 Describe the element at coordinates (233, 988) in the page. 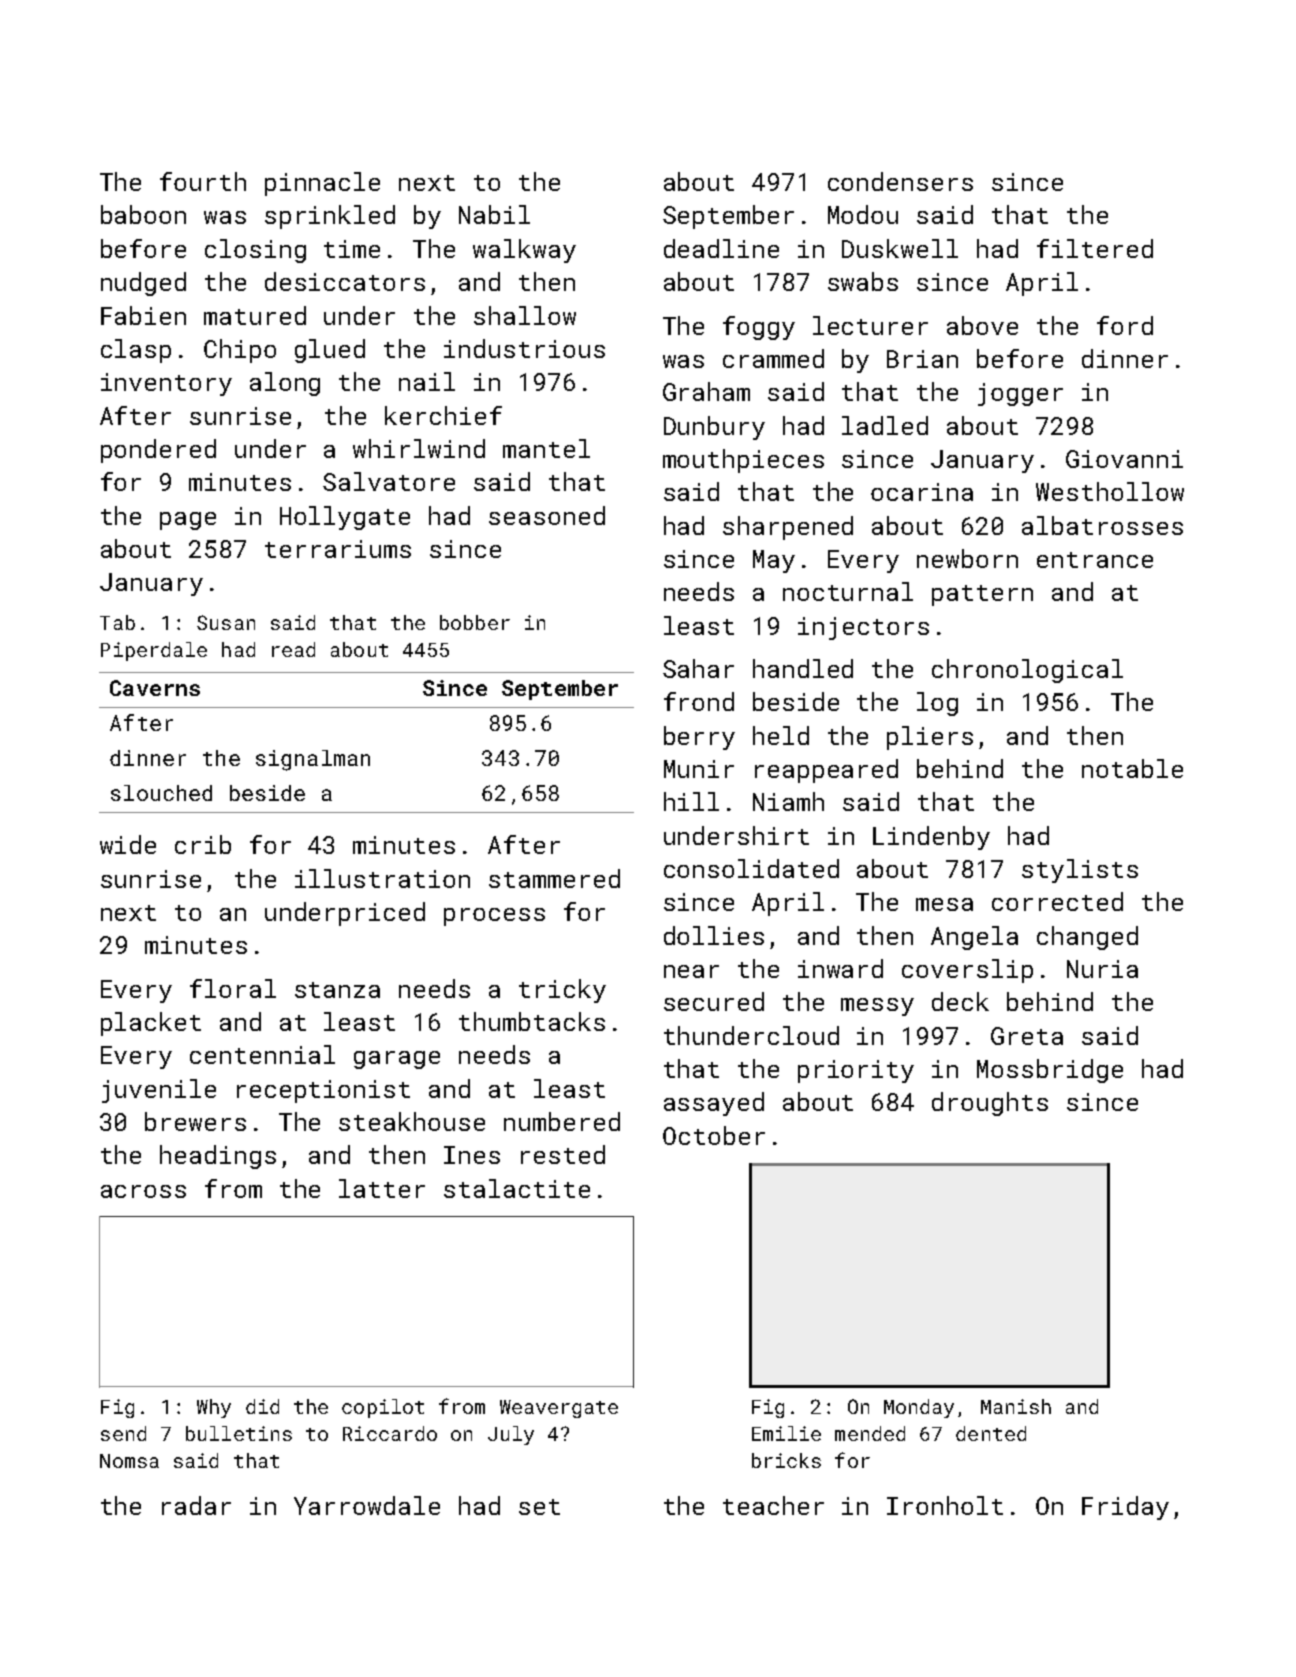

I see `floral` at that location.
